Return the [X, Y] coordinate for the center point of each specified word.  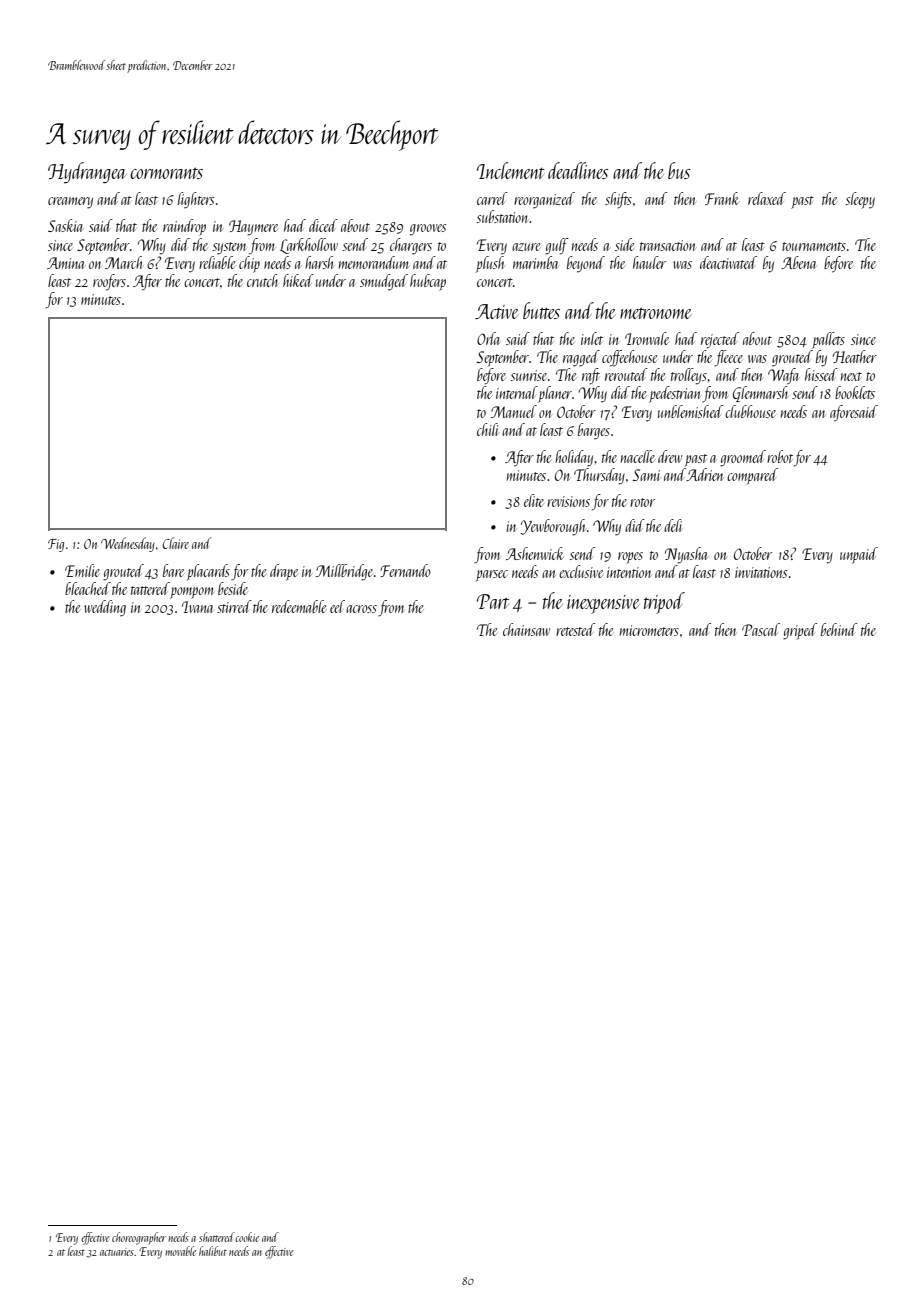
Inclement [511, 170]
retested [575, 629]
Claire [176, 543]
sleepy [860, 200]
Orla [488, 338]
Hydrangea [87, 172]
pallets [828, 340]
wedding [105, 608]
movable [180, 1251]
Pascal [761, 629]
